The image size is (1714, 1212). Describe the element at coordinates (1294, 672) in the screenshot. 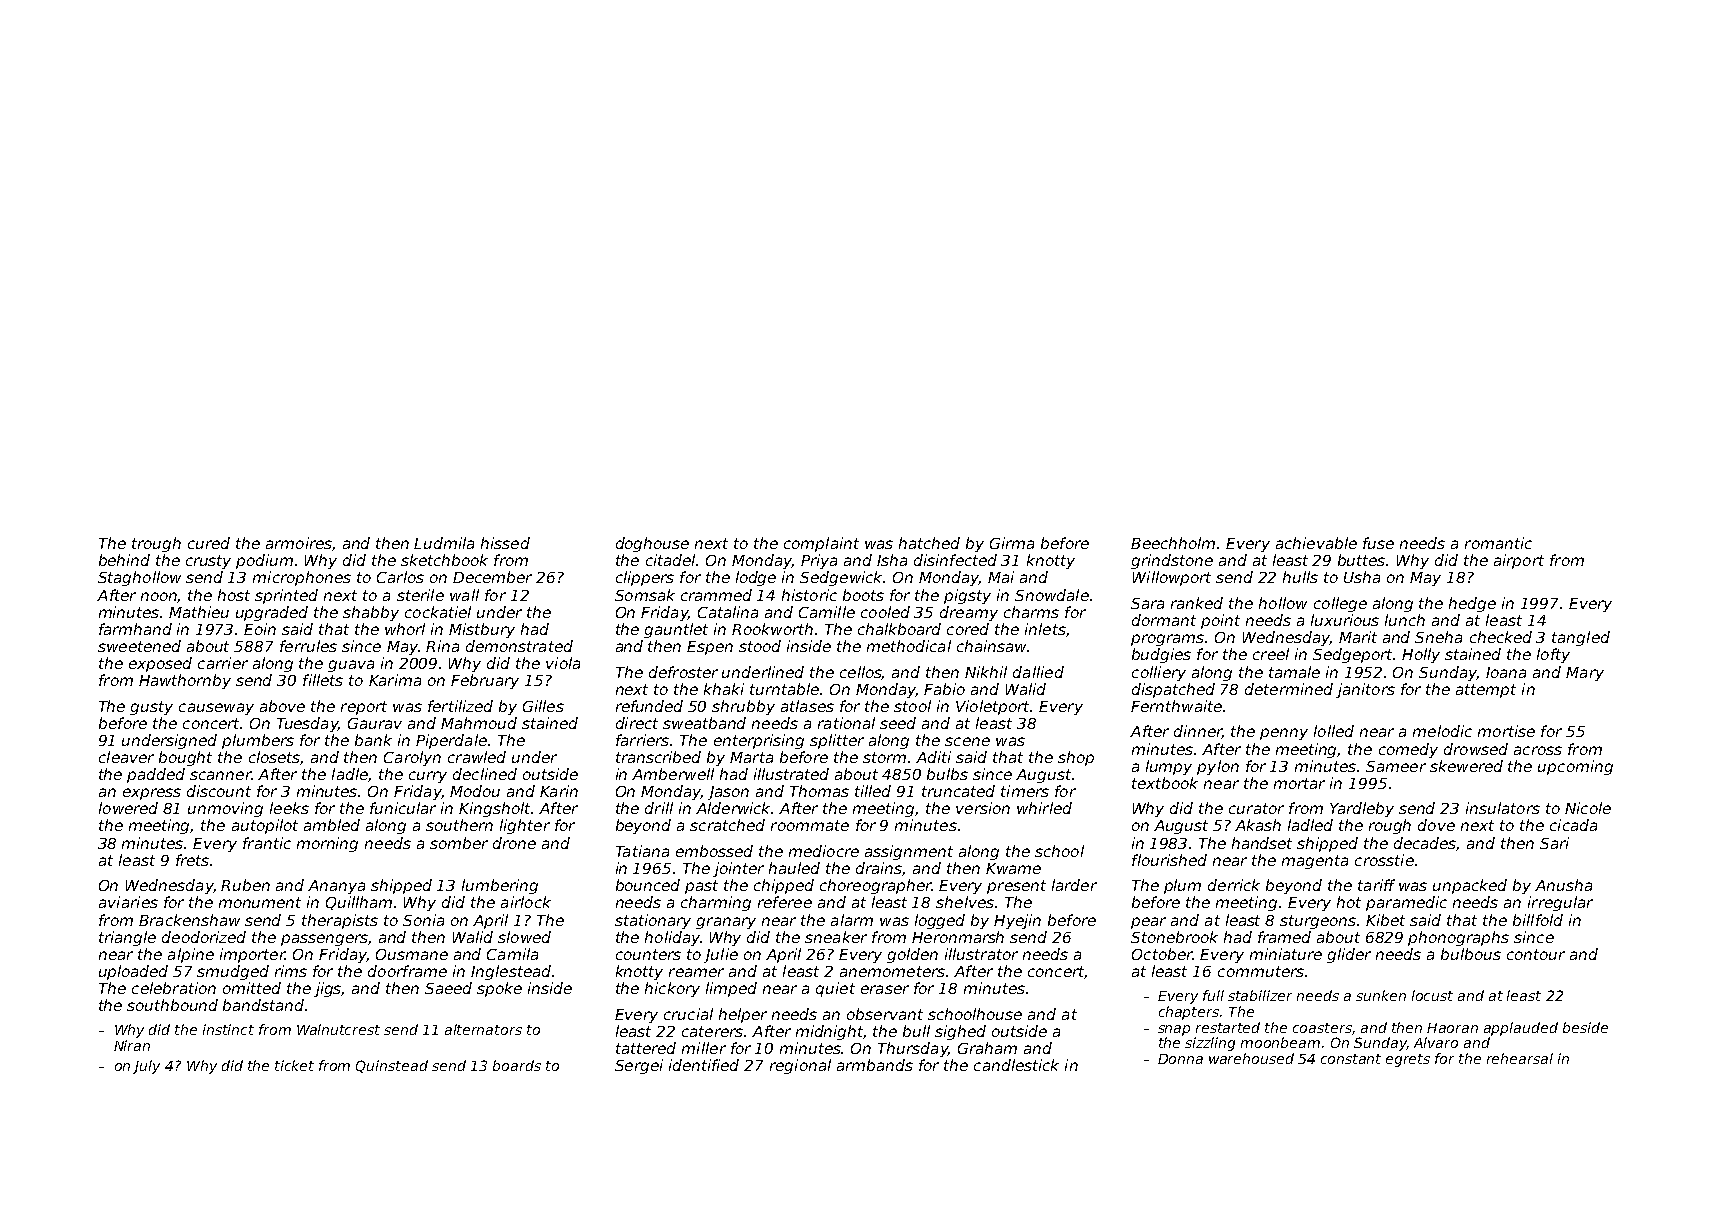

I see `tamale` at that location.
